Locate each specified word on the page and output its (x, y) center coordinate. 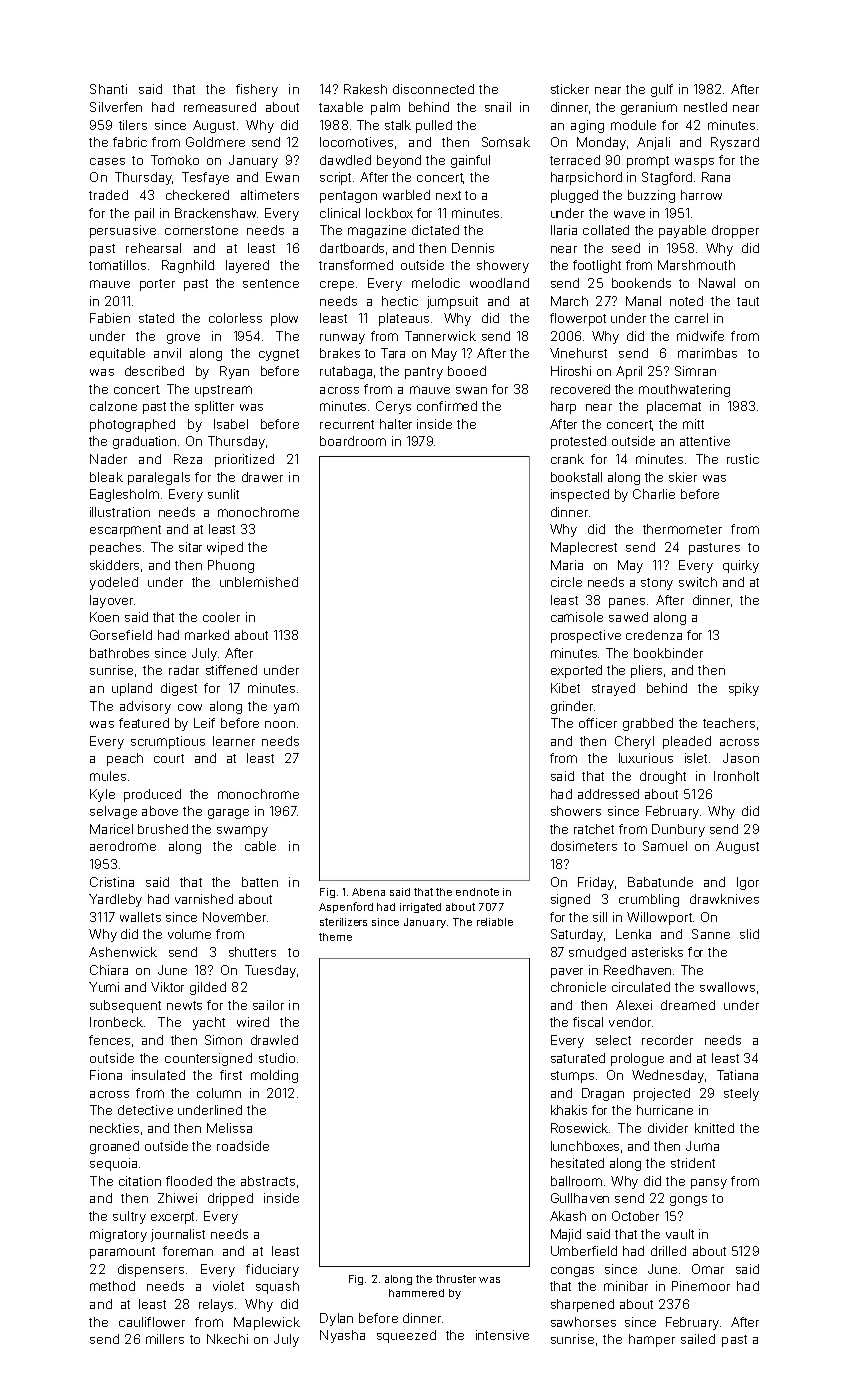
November (234, 917)
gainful (470, 161)
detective (145, 1110)
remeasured (220, 107)
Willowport (659, 918)
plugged (574, 196)
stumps (572, 1077)
